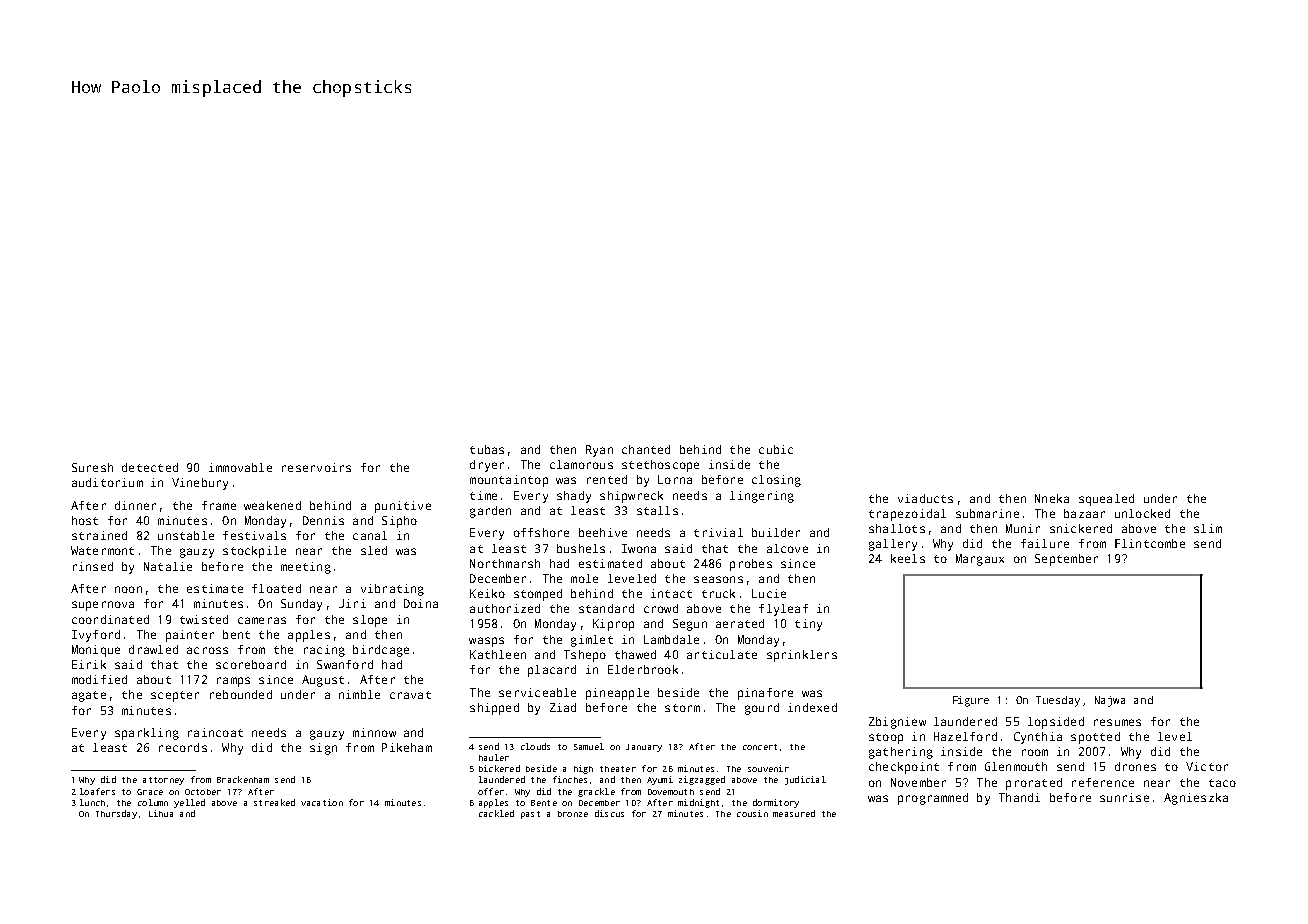 The image size is (1308, 924). What do you see at coordinates (722, 654) in the document?
I see `articulate` at bounding box center [722, 654].
